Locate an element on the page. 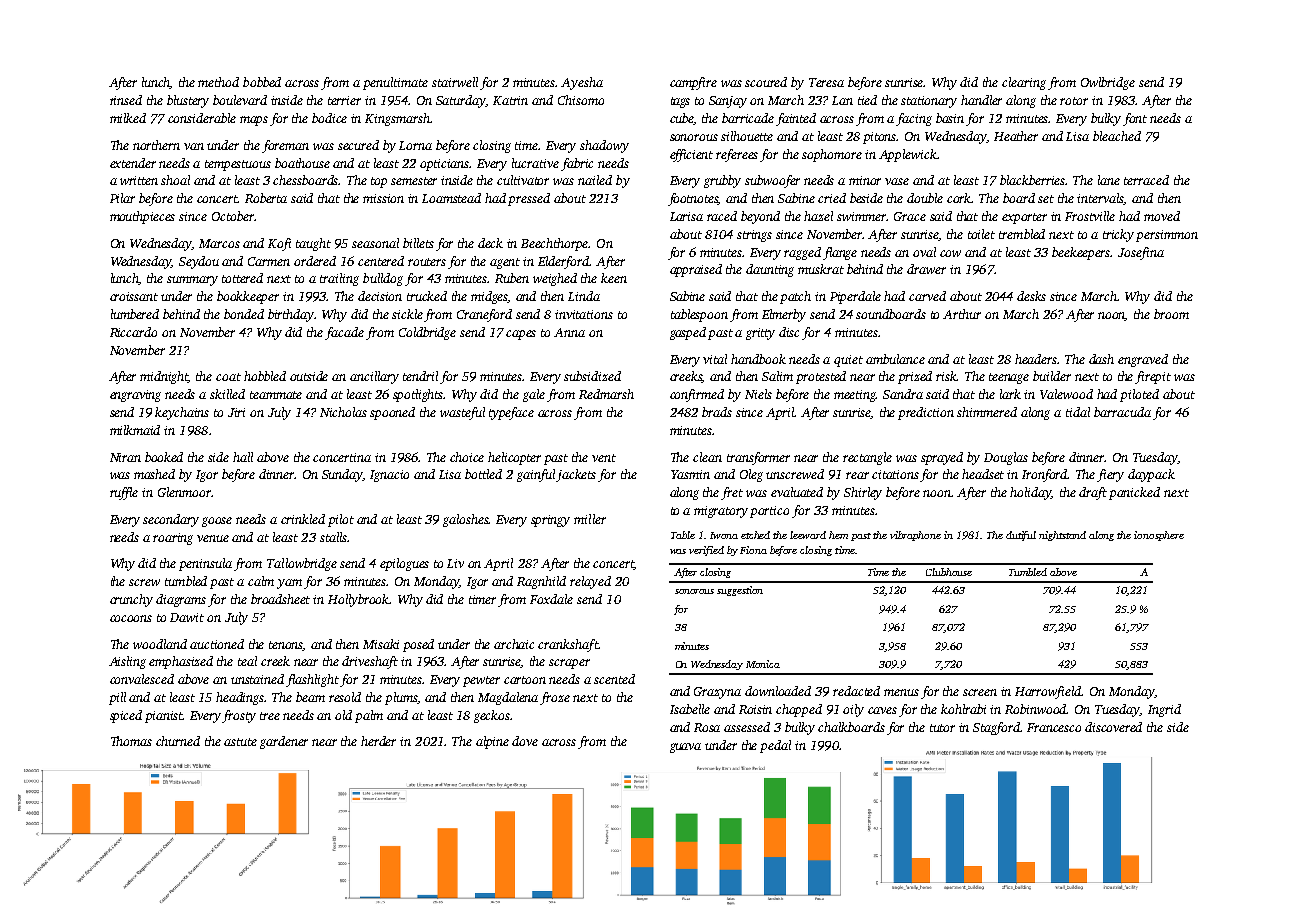 This image has height=924, width=1308. Katrin is located at coordinates (510, 100).
